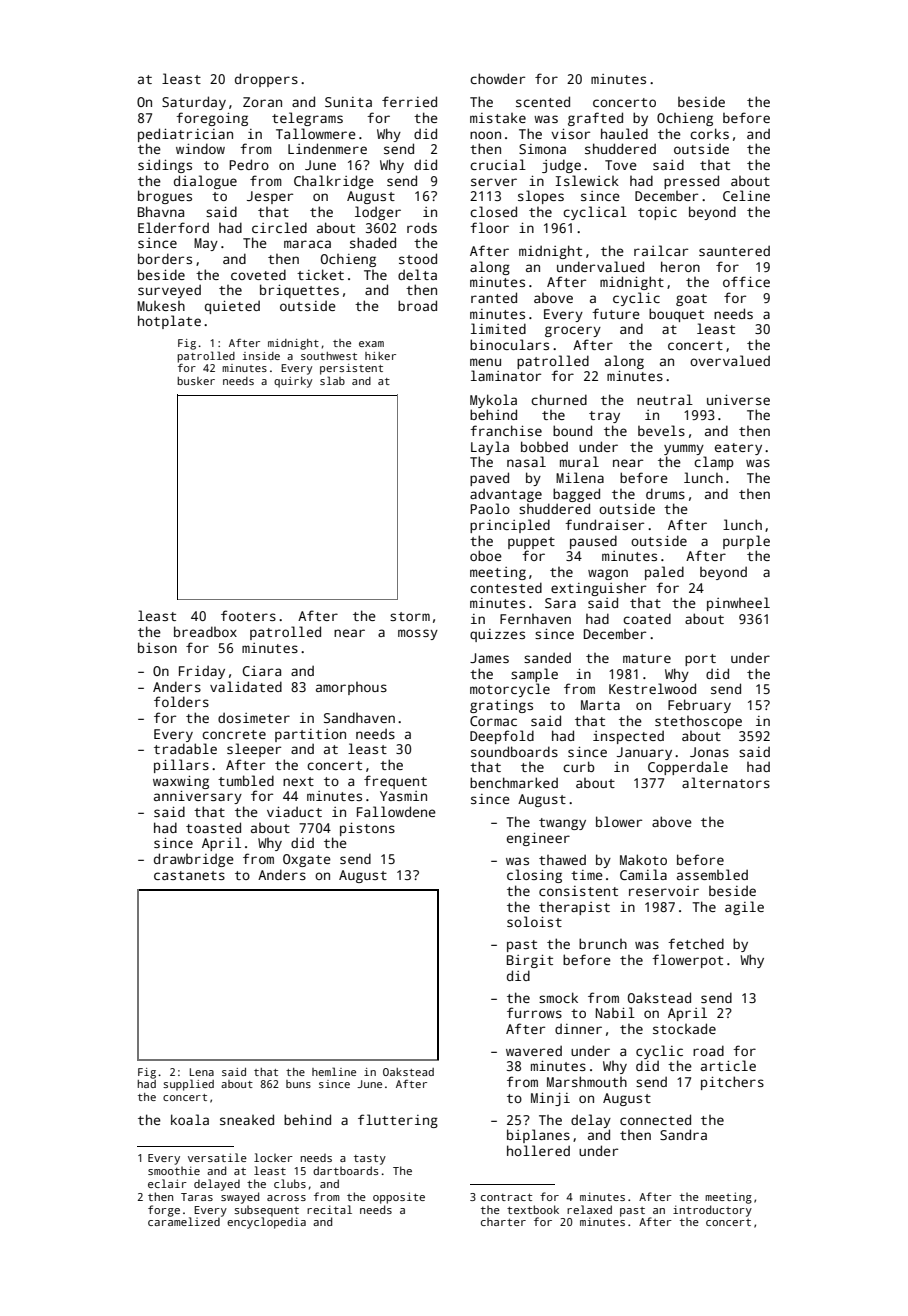  Describe the element at coordinates (514, 782) in the page. I see `benchmarked` at that location.
